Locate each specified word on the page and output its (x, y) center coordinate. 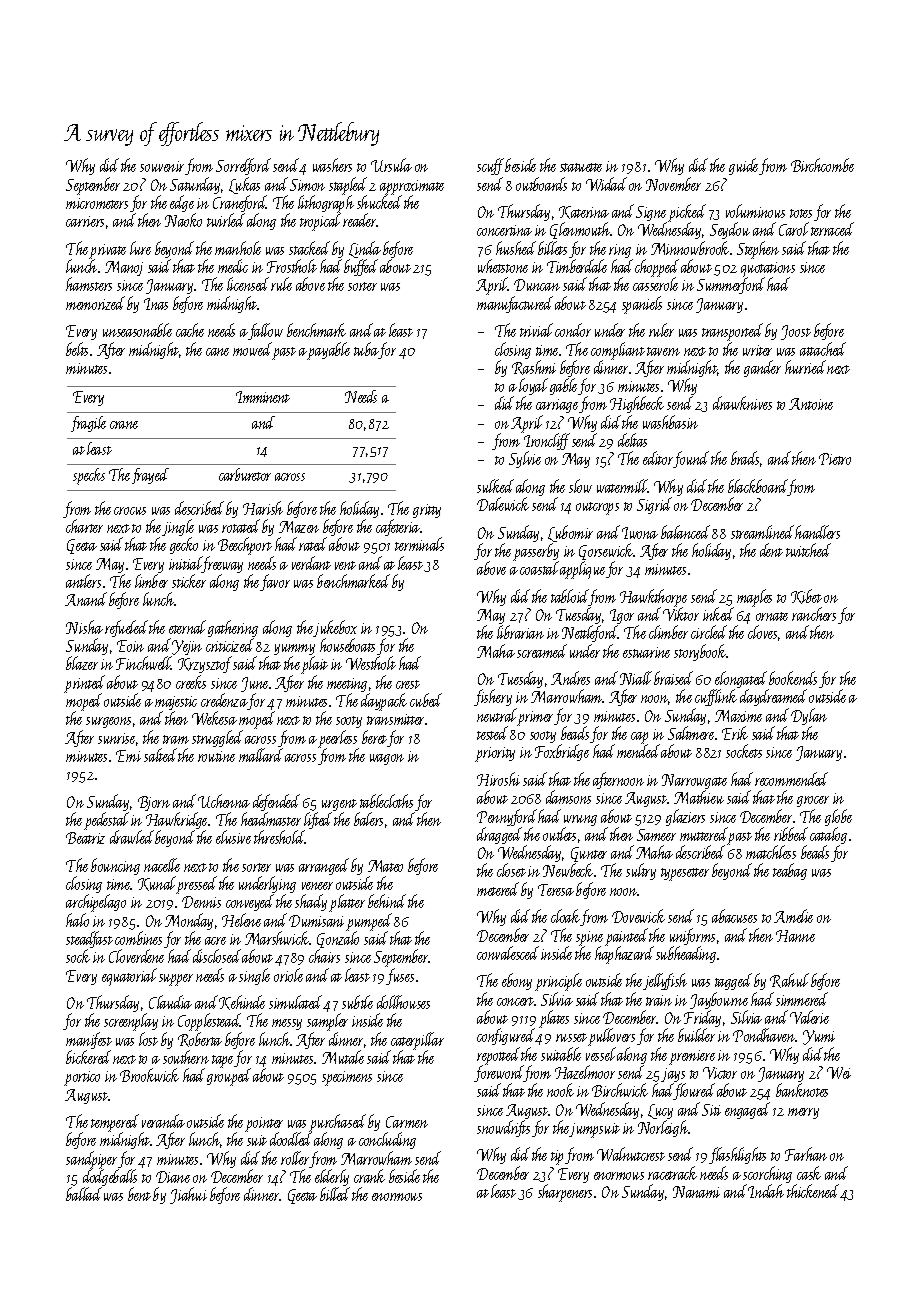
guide (744, 166)
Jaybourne (719, 1000)
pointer (264, 1125)
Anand (86, 599)
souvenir (162, 166)
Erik (735, 733)
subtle (357, 1002)
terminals (419, 544)
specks (89, 476)
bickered (88, 1057)
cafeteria (398, 527)
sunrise (116, 738)
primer (536, 718)
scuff (491, 166)
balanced (685, 532)
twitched (808, 550)
